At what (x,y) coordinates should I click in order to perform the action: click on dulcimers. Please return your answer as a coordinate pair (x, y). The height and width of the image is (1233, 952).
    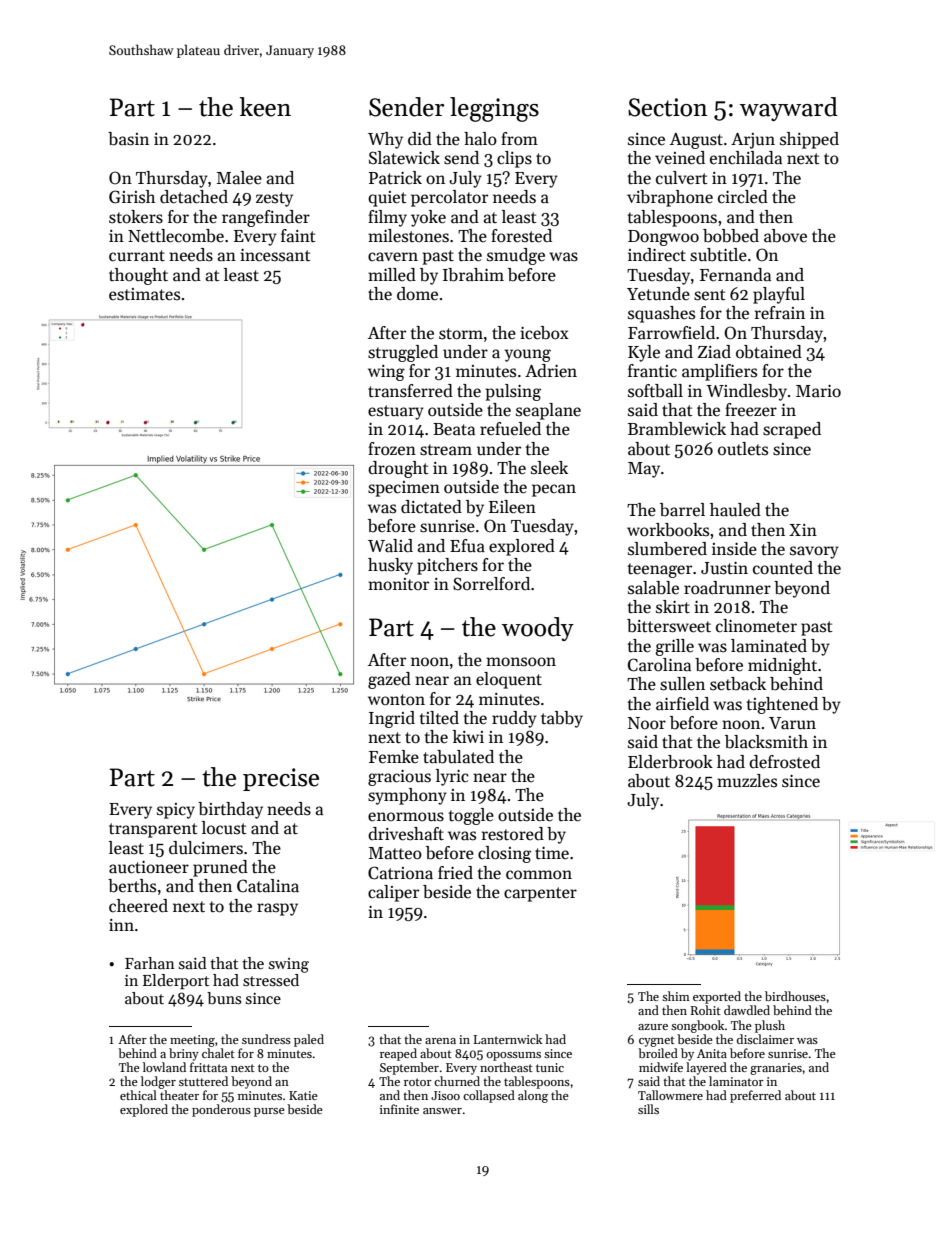
    Looking at the image, I should click on (206, 848).
